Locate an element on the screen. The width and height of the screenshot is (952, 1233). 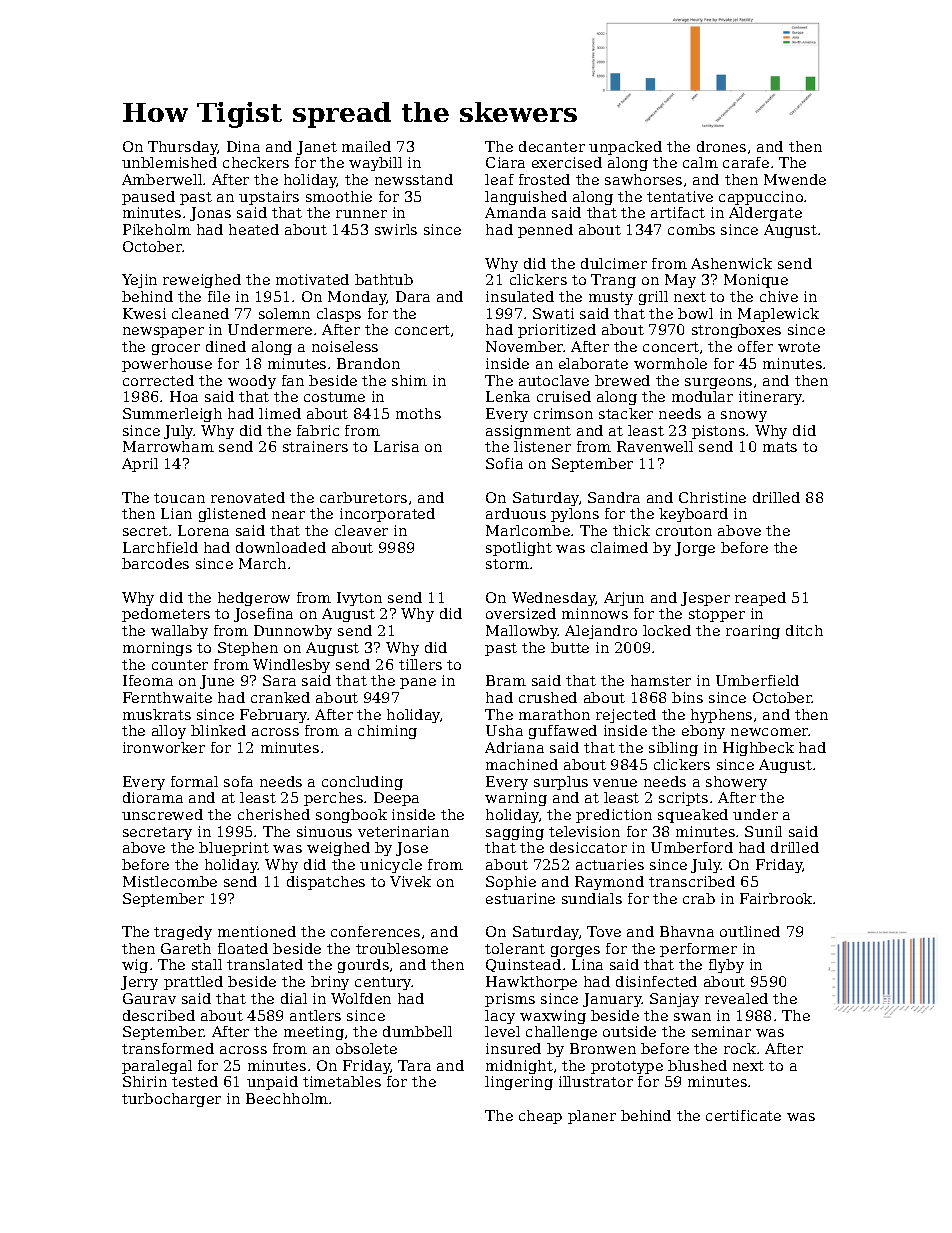
Sunil is located at coordinates (763, 831).
